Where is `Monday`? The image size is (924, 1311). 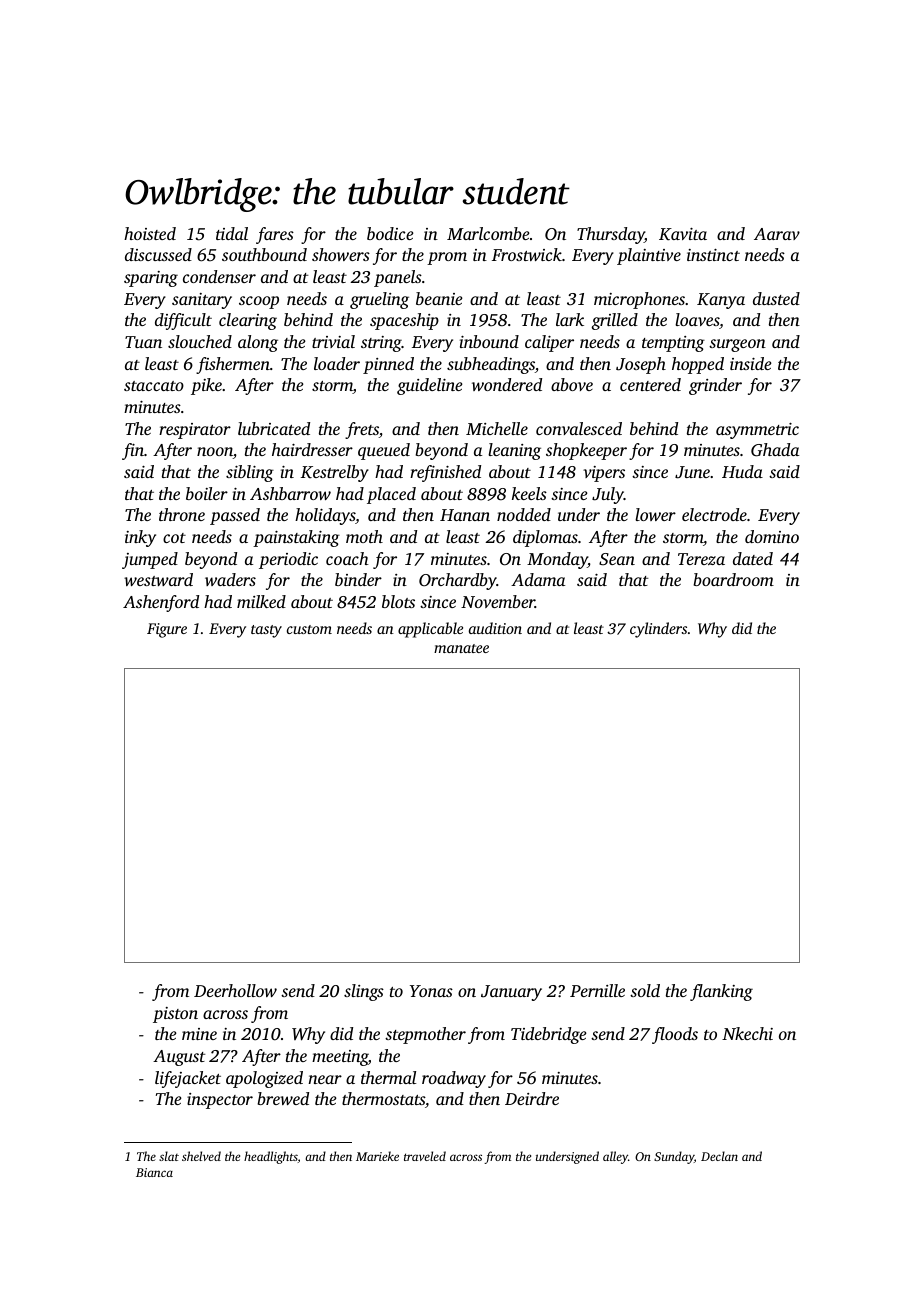 Monday is located at coordinates (557, 560).
